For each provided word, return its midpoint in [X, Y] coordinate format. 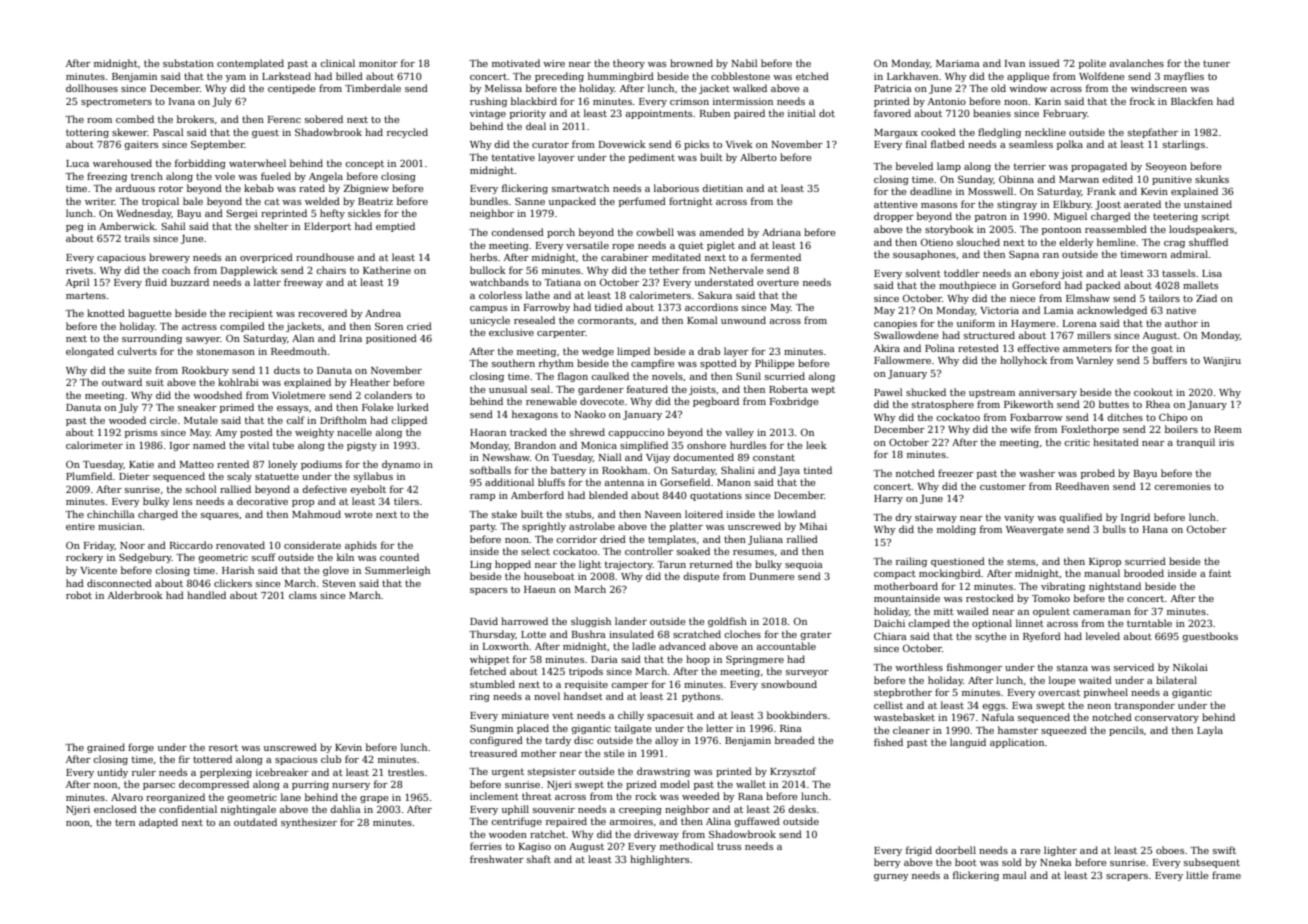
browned [691, 63]
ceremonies [1182, 486]
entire [80, 526]
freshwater [497, 859]
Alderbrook [135, 595]
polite [1092, 64]
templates [672, 540]
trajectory [629, 565]
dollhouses [92, 88]
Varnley [1095, 361]
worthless [919, 667]
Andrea [383, 313]
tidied [609, 307]
